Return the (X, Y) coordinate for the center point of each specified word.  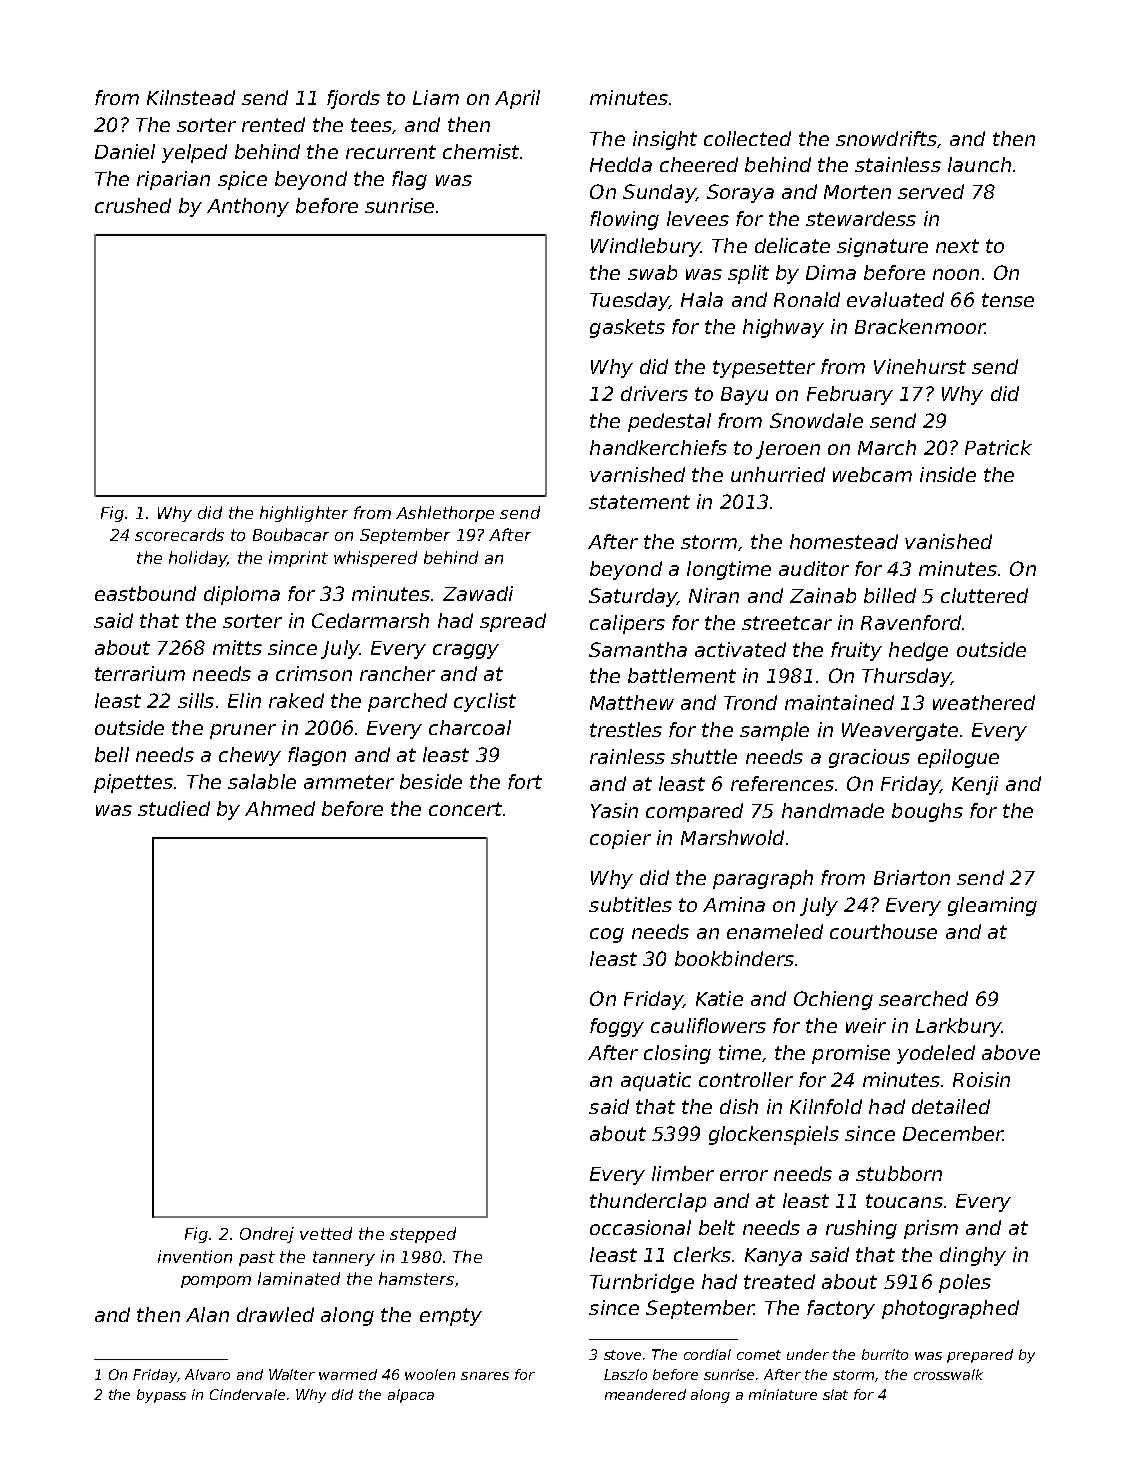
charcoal (470, 727)
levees (698, 218)
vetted (326, 1233)
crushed (133, 205)
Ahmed (280, 808)
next (957, 246)
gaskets (627, 328)
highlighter (304, 514)
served (931, 191)
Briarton (912, 877)
